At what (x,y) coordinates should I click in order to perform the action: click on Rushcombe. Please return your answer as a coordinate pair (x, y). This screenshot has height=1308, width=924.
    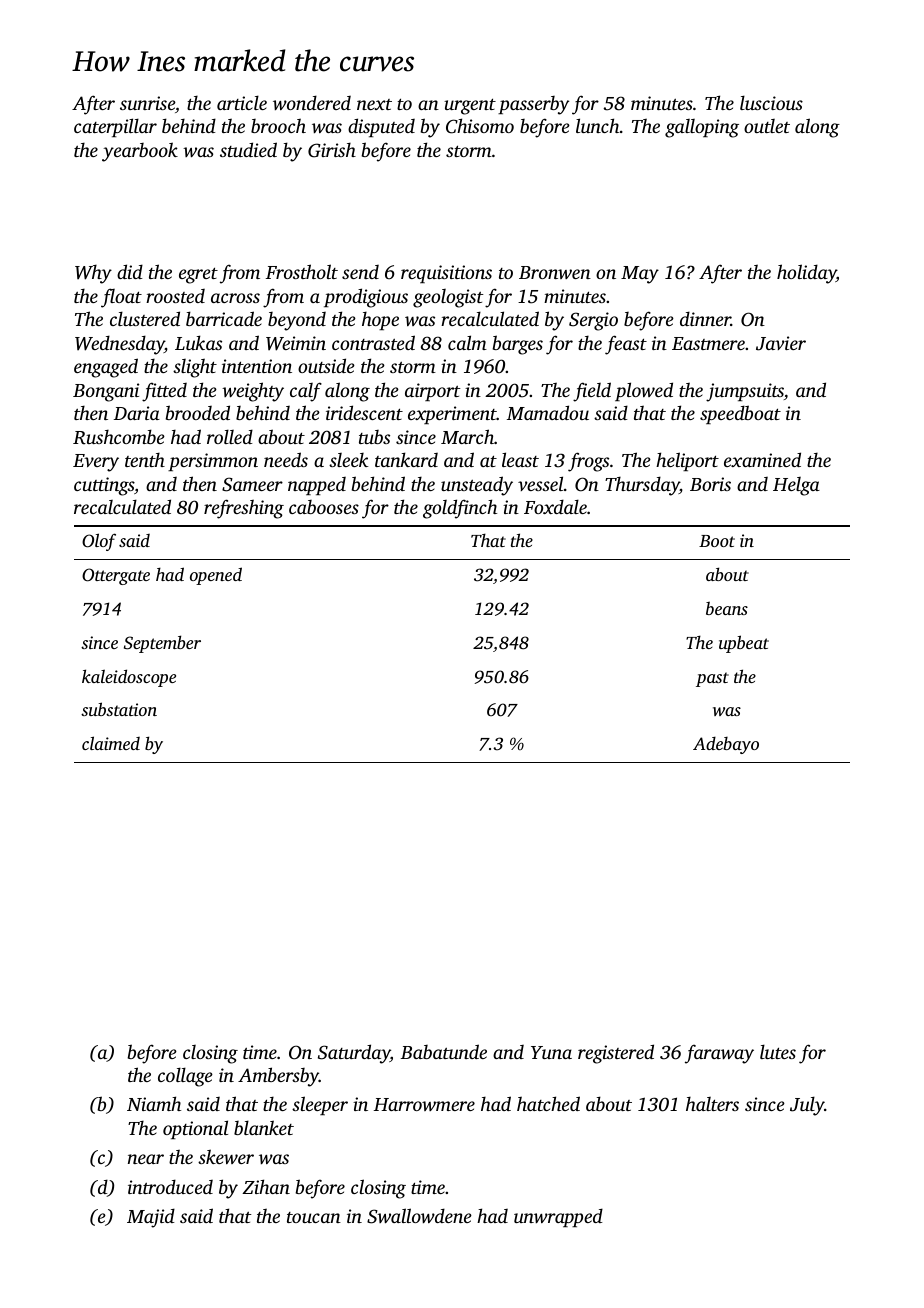
    Looking at the image, I should click on (119, 437).
